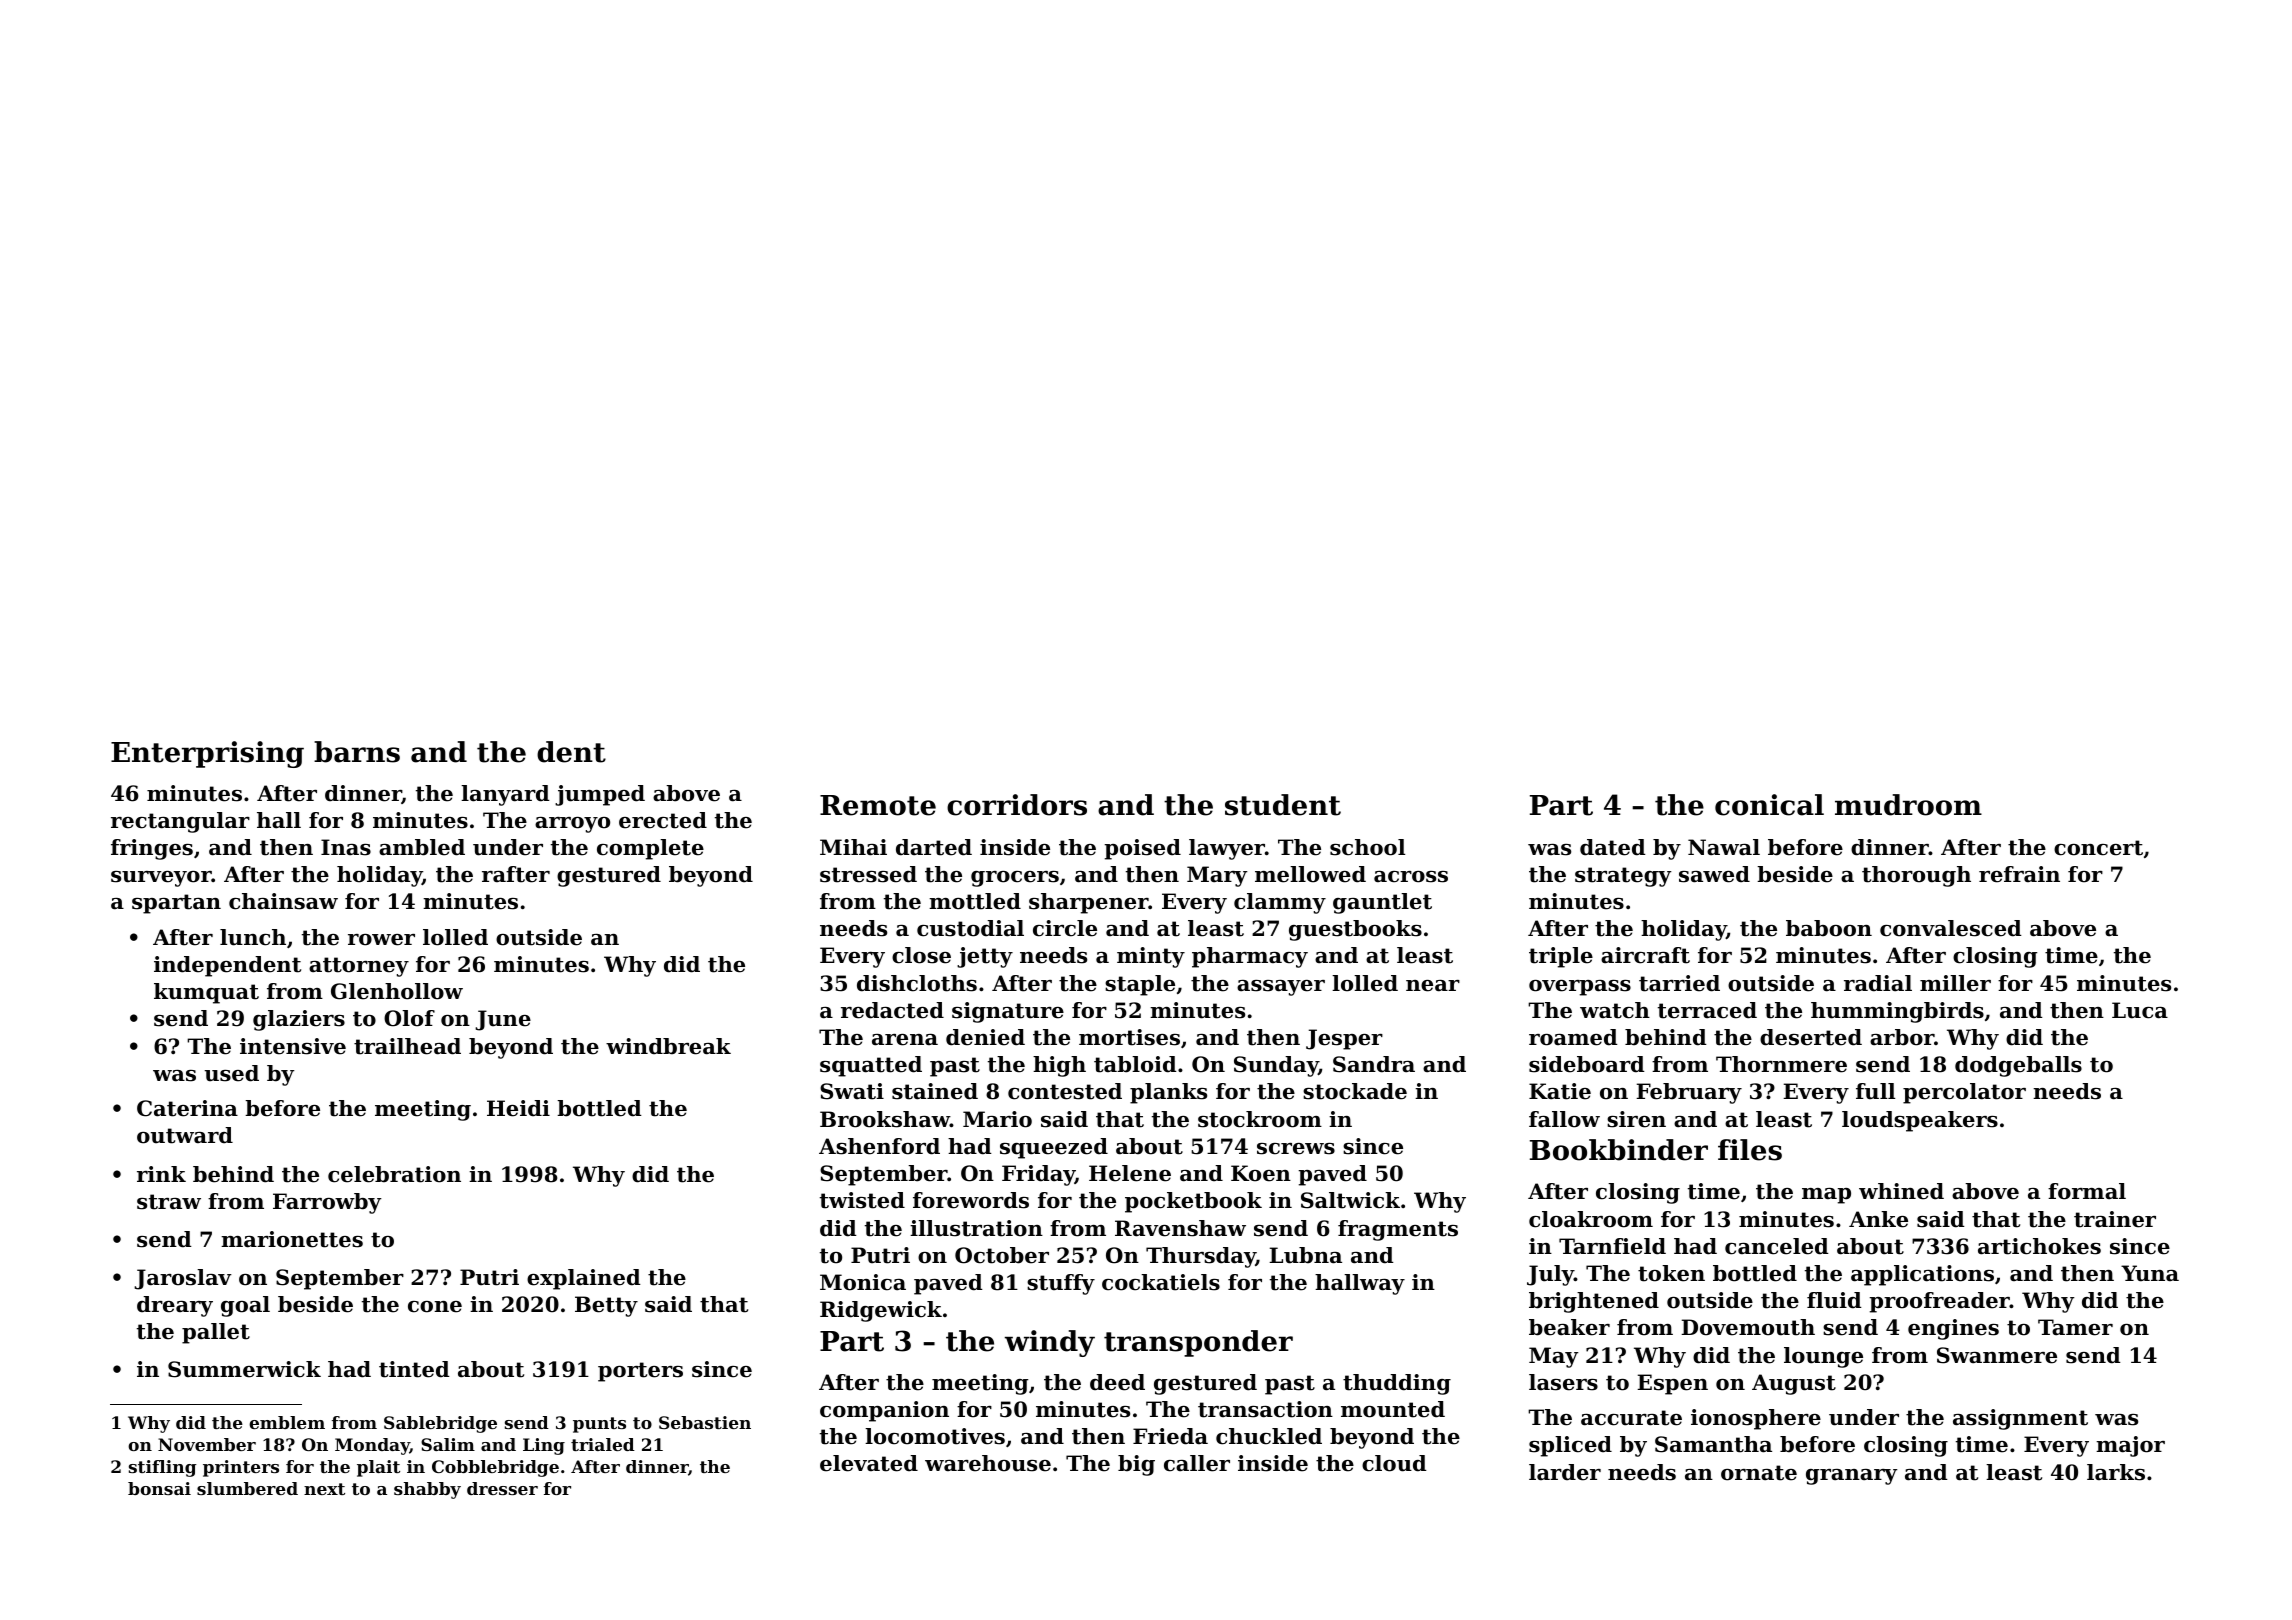  What do you see at coordinates (207, 1444) in the document?
I see `November` at bounding box center [207, 1444].
